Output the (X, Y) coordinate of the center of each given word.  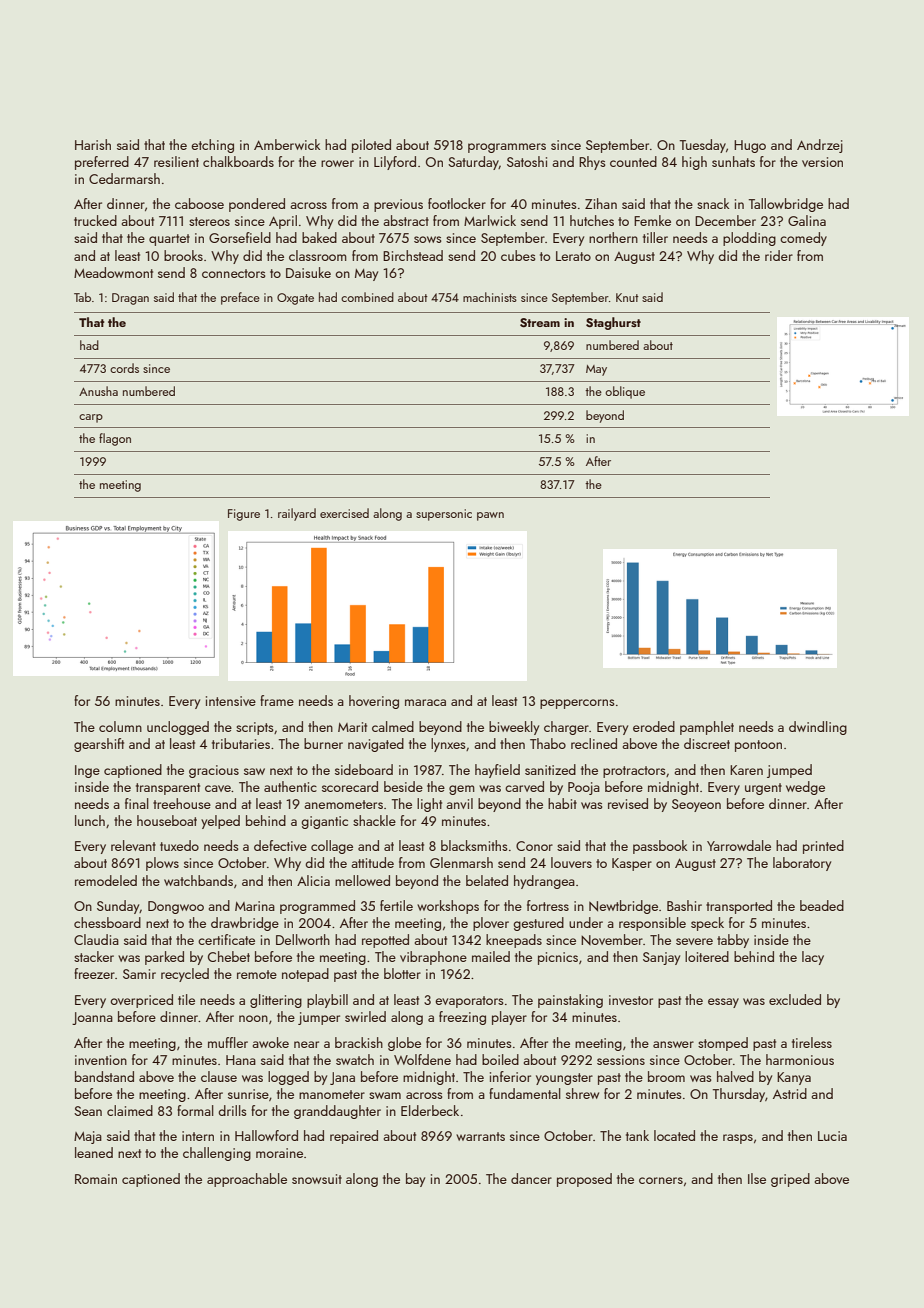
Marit (352, 727)
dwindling (818, 728)
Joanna (92, 1018)
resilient (176, 161)
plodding (749, 239)
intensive (231, 701)
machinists (490, 297)
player (509, 1018)
